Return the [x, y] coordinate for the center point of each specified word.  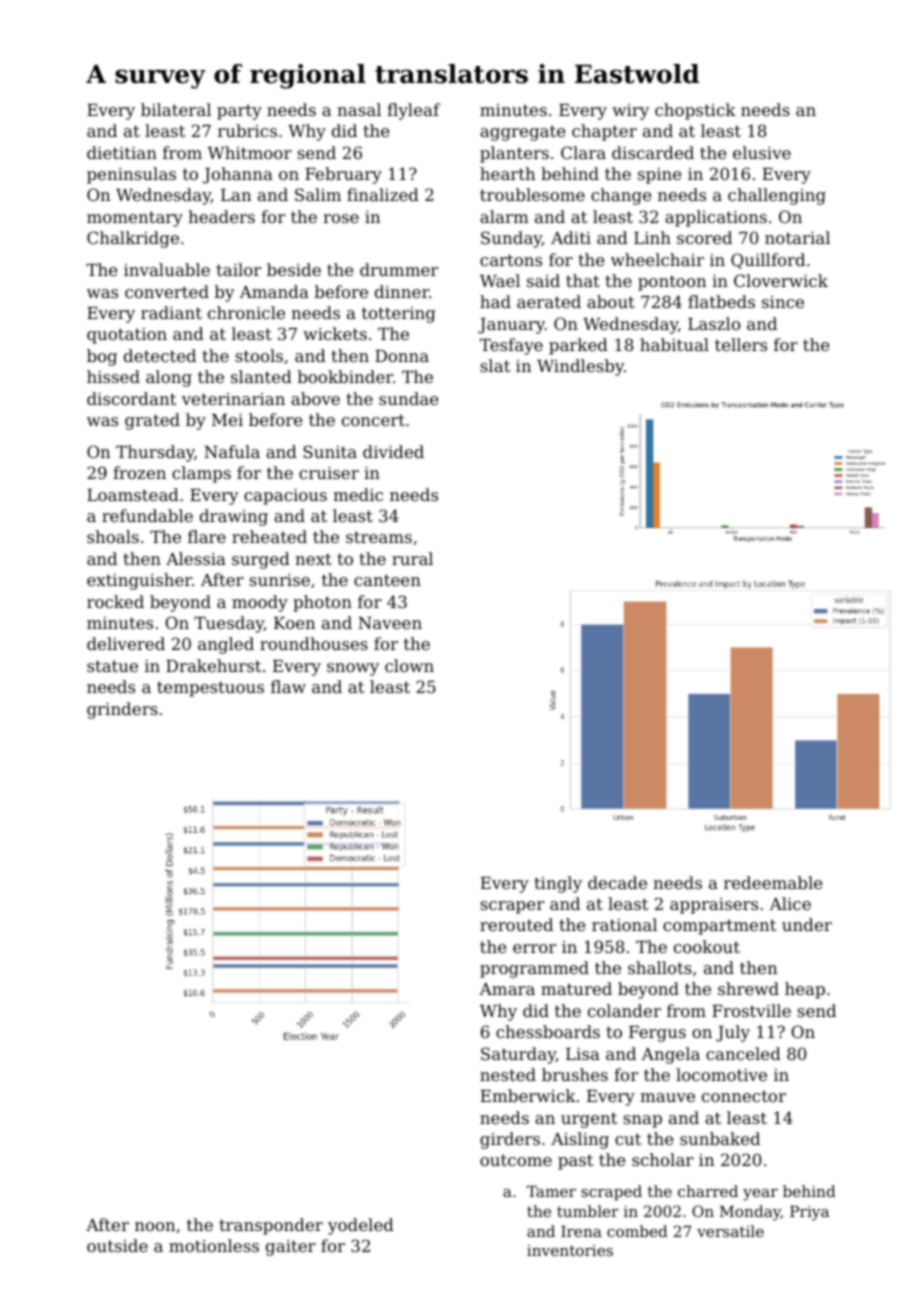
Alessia [196, 558]
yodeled [361, 1226]
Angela [670, 1055]
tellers [741, 344]
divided [393, 451]
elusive [762, 152]
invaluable [167, 269]
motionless [214, 1245]
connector [744, 1096]
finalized [383, 194]
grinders [122, 710]
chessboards [548, 1031]
